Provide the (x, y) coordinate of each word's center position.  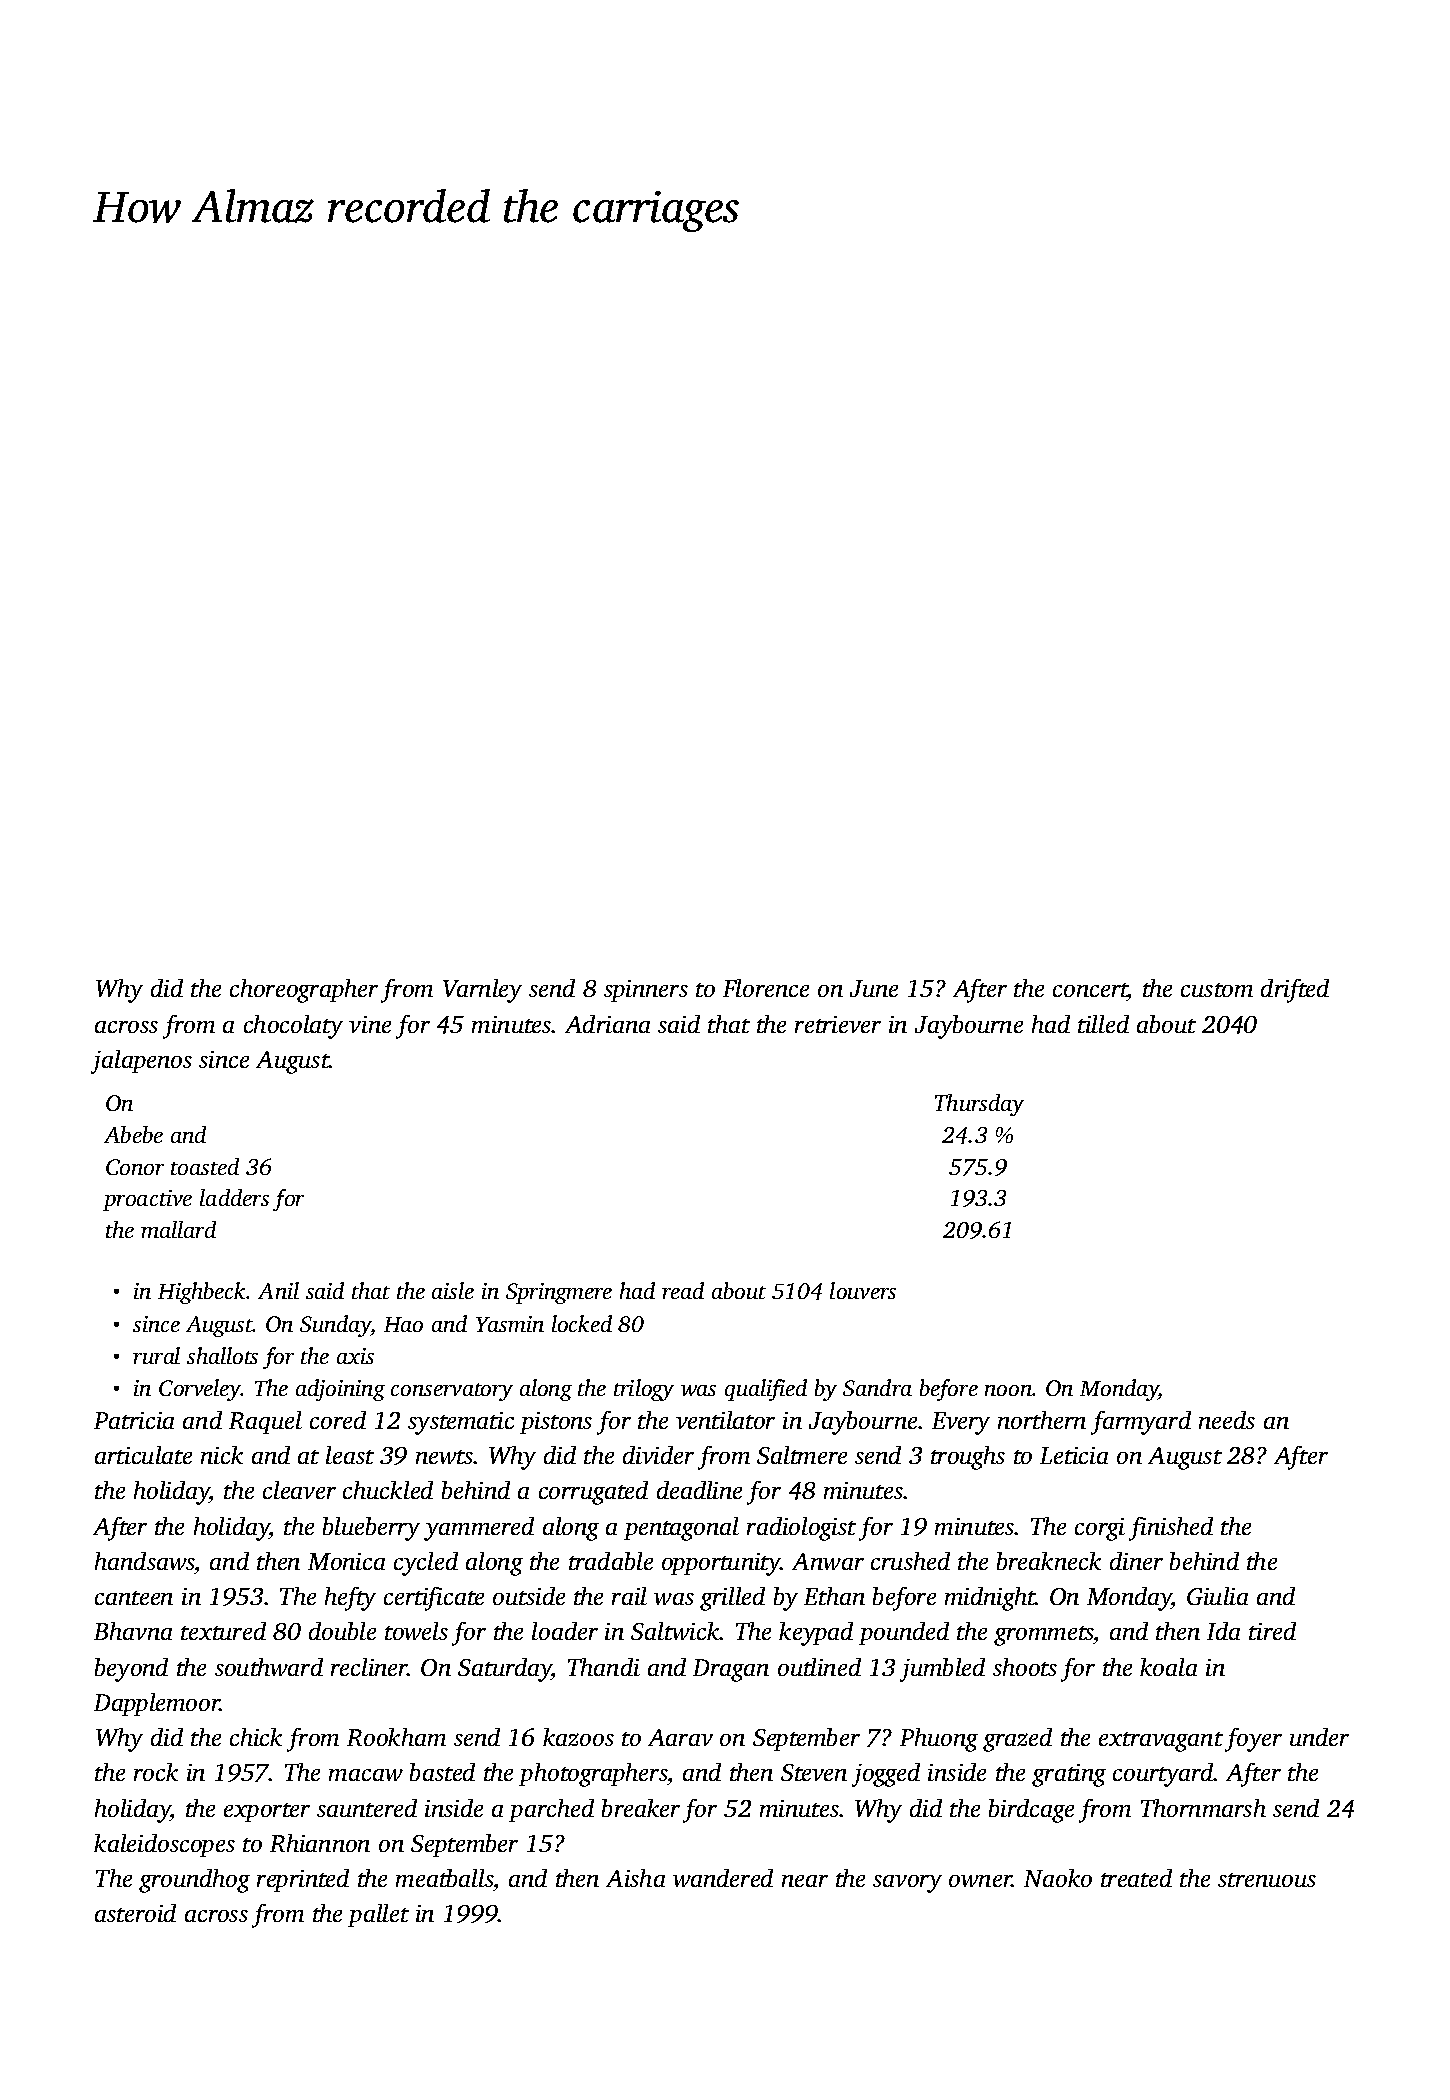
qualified (766, 1390)
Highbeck (202, 1293)
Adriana (607, 1024)
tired (1272, 1631)
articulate (143, 1455)
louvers (863, 1290)
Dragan (731, 1670)
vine (370, 1024)
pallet (378, 1915)
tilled (1103, 1024)
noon (1009, 1390)
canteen (134, 1598)
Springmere (559, 1293)
